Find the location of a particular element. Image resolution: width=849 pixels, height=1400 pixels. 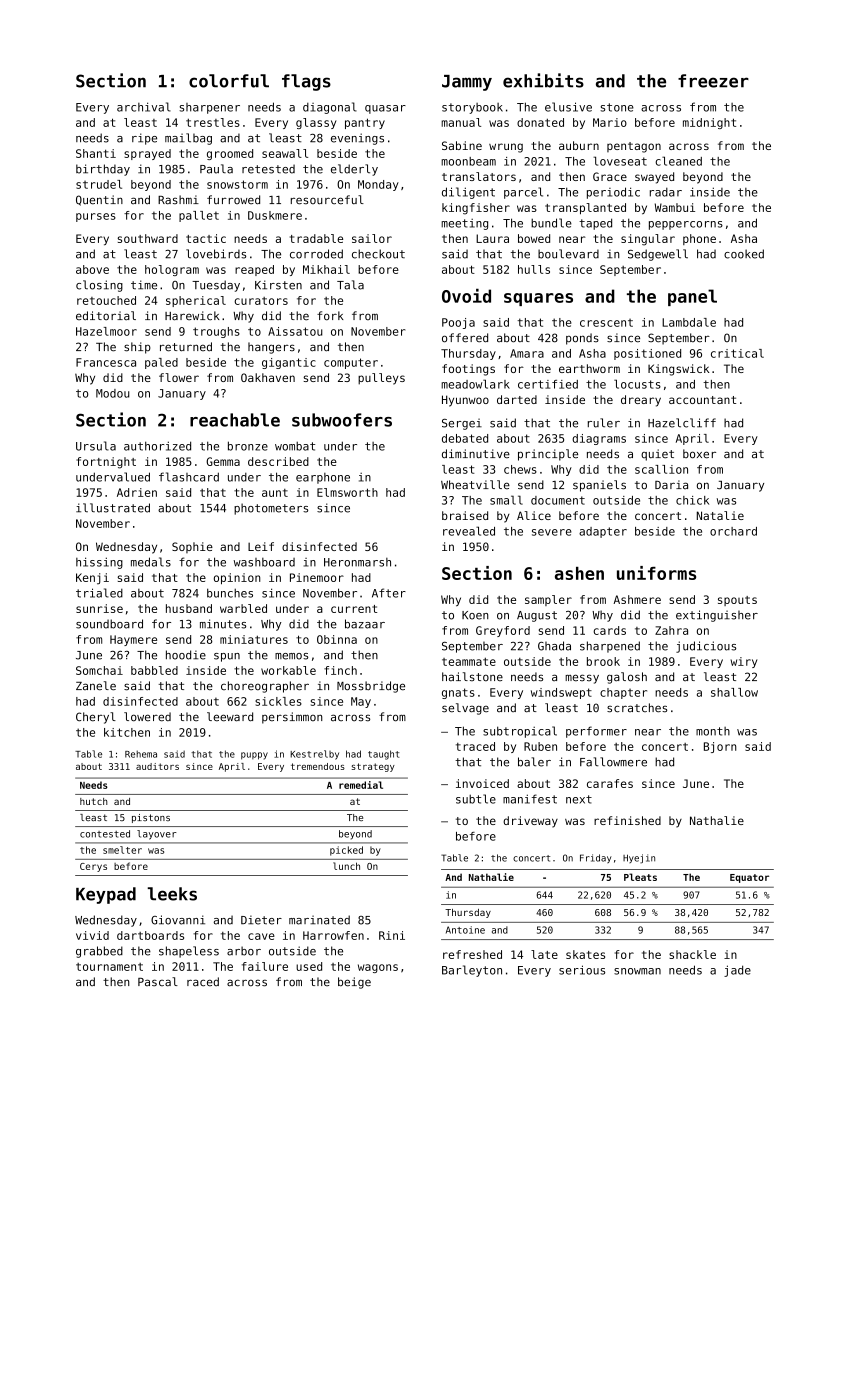

grabbed is located at coordinates (99, 952).
